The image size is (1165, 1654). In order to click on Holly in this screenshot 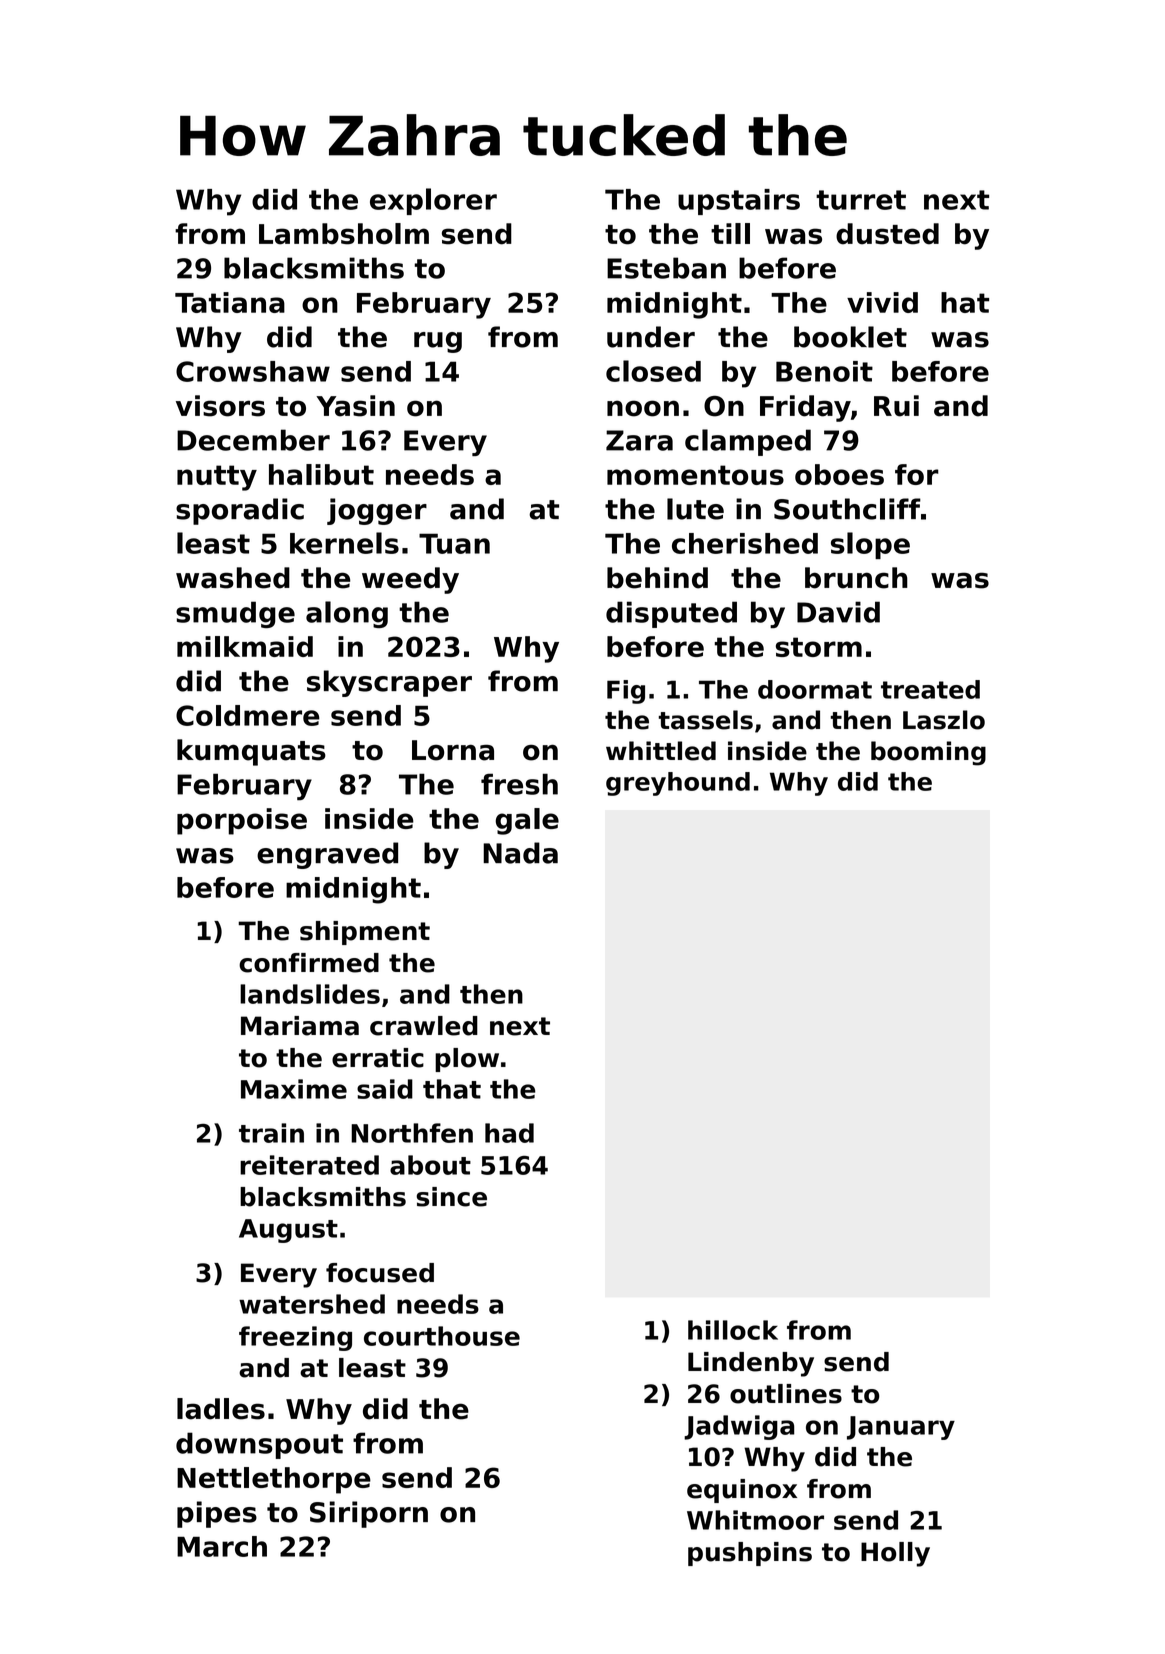, I will do `click(895, 1554)`.
